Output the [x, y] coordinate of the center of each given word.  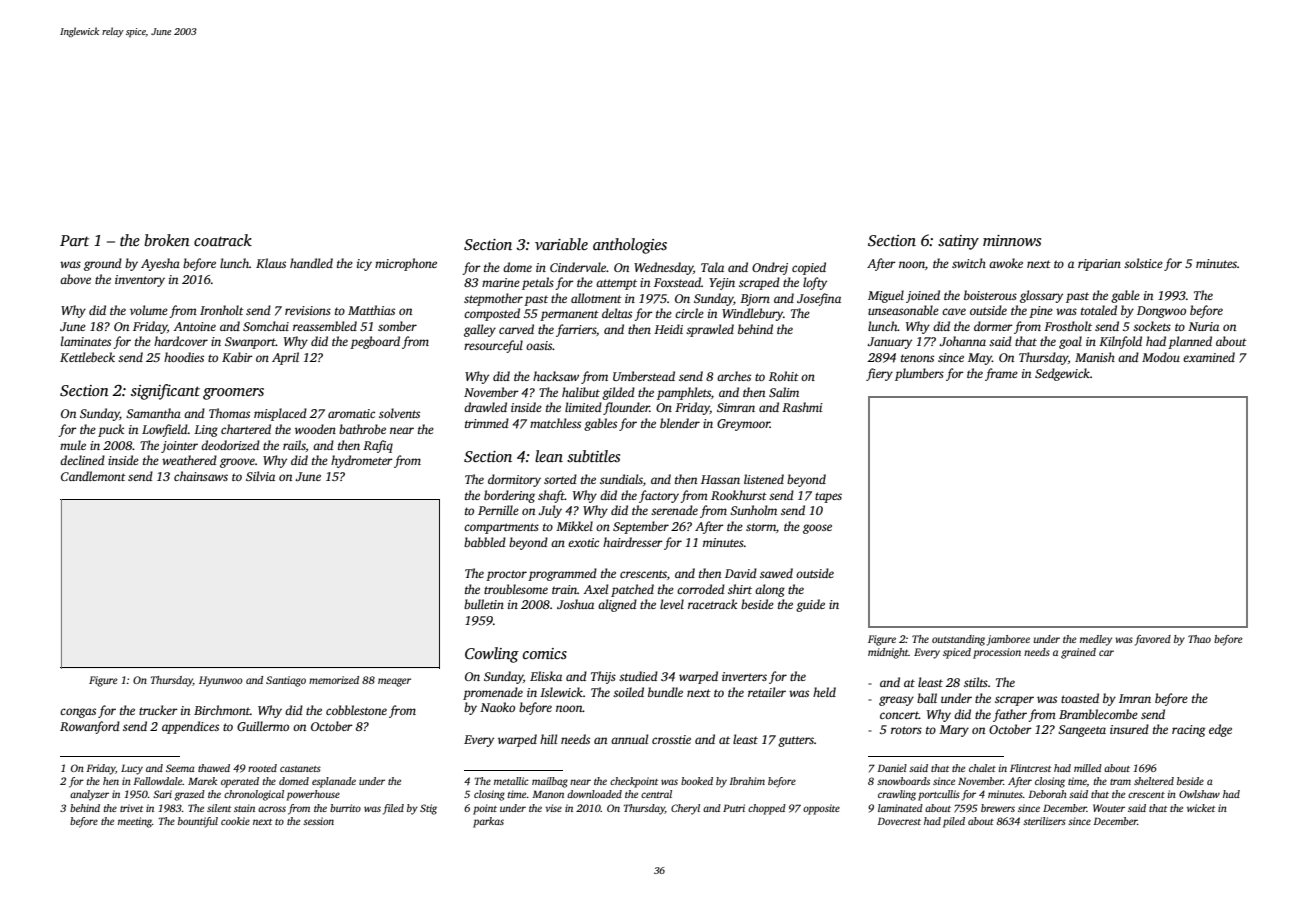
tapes [828, 497]
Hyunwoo [221, 681]
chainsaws [201, 476]
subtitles [593, 456]
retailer [767, 692]
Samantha [153, 413]
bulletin [484, 604]
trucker [158, 710]
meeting [135, 822]
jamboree [1008, 640]
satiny [958, 242]
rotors [906, 730]
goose [817, 529]
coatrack [223, 240]
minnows [1012, 240]
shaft [551, 496]
